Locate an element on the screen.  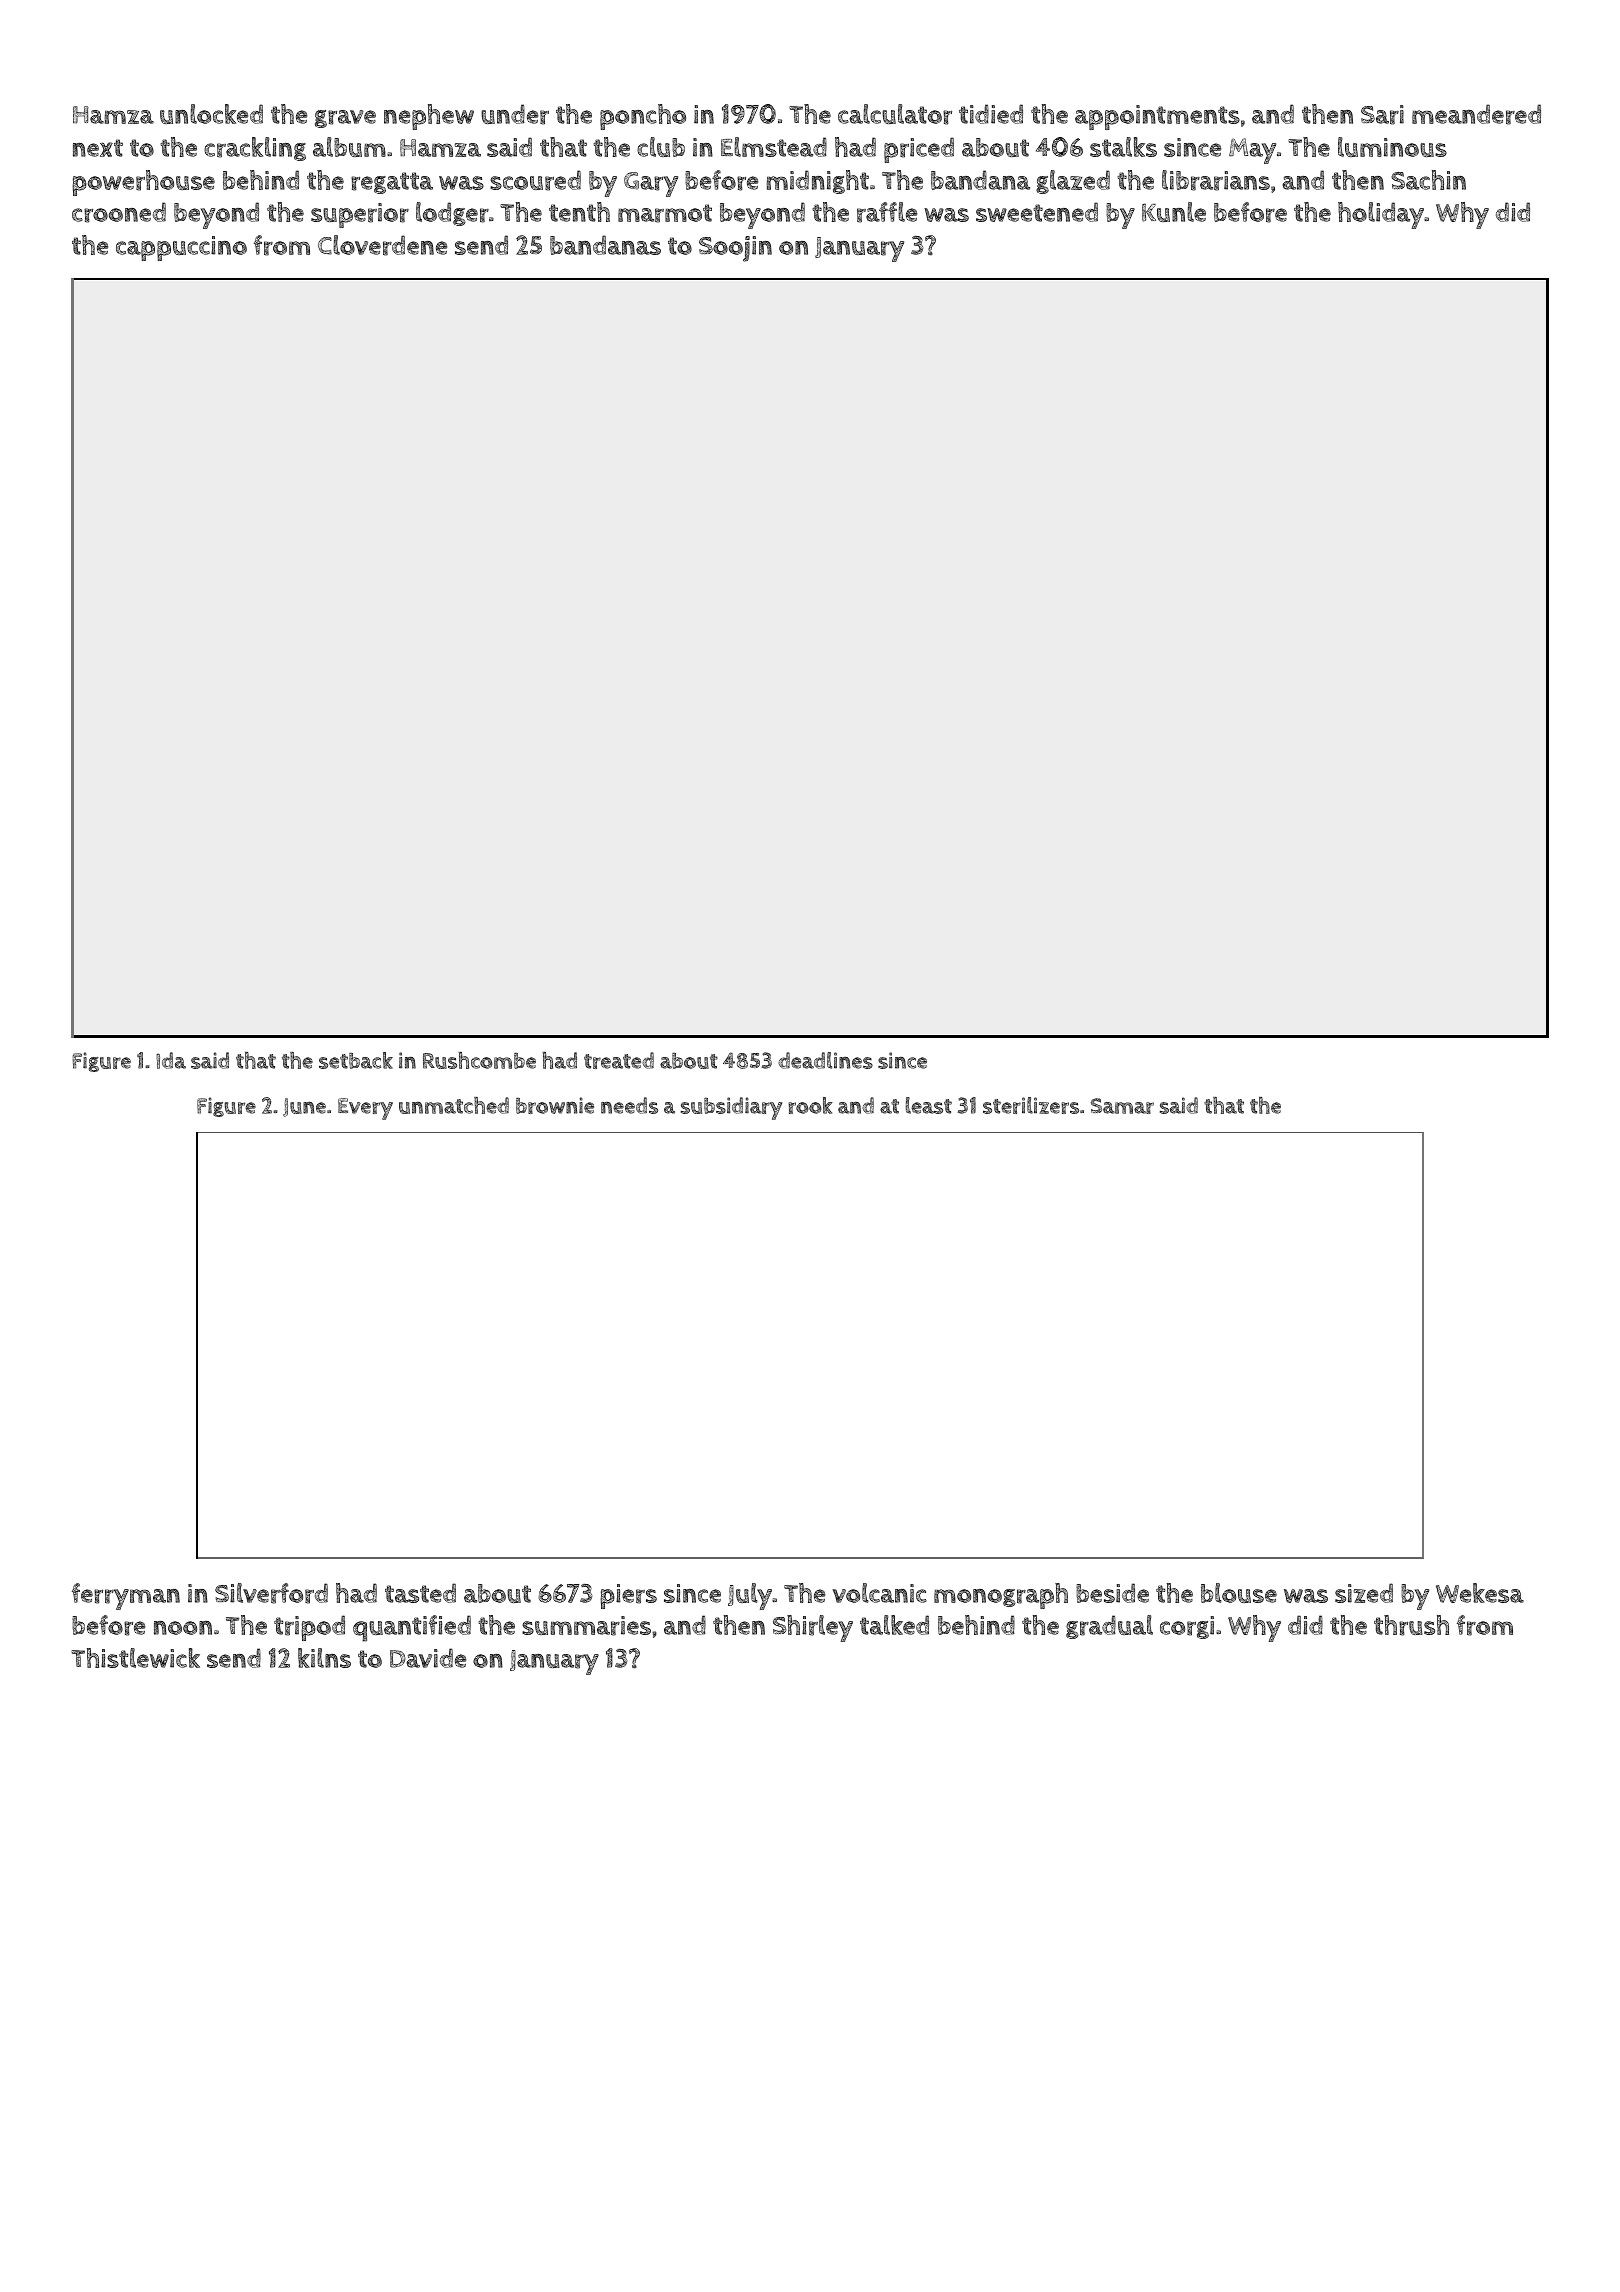
sterilizers is located at coordinates (1031, 1105).
